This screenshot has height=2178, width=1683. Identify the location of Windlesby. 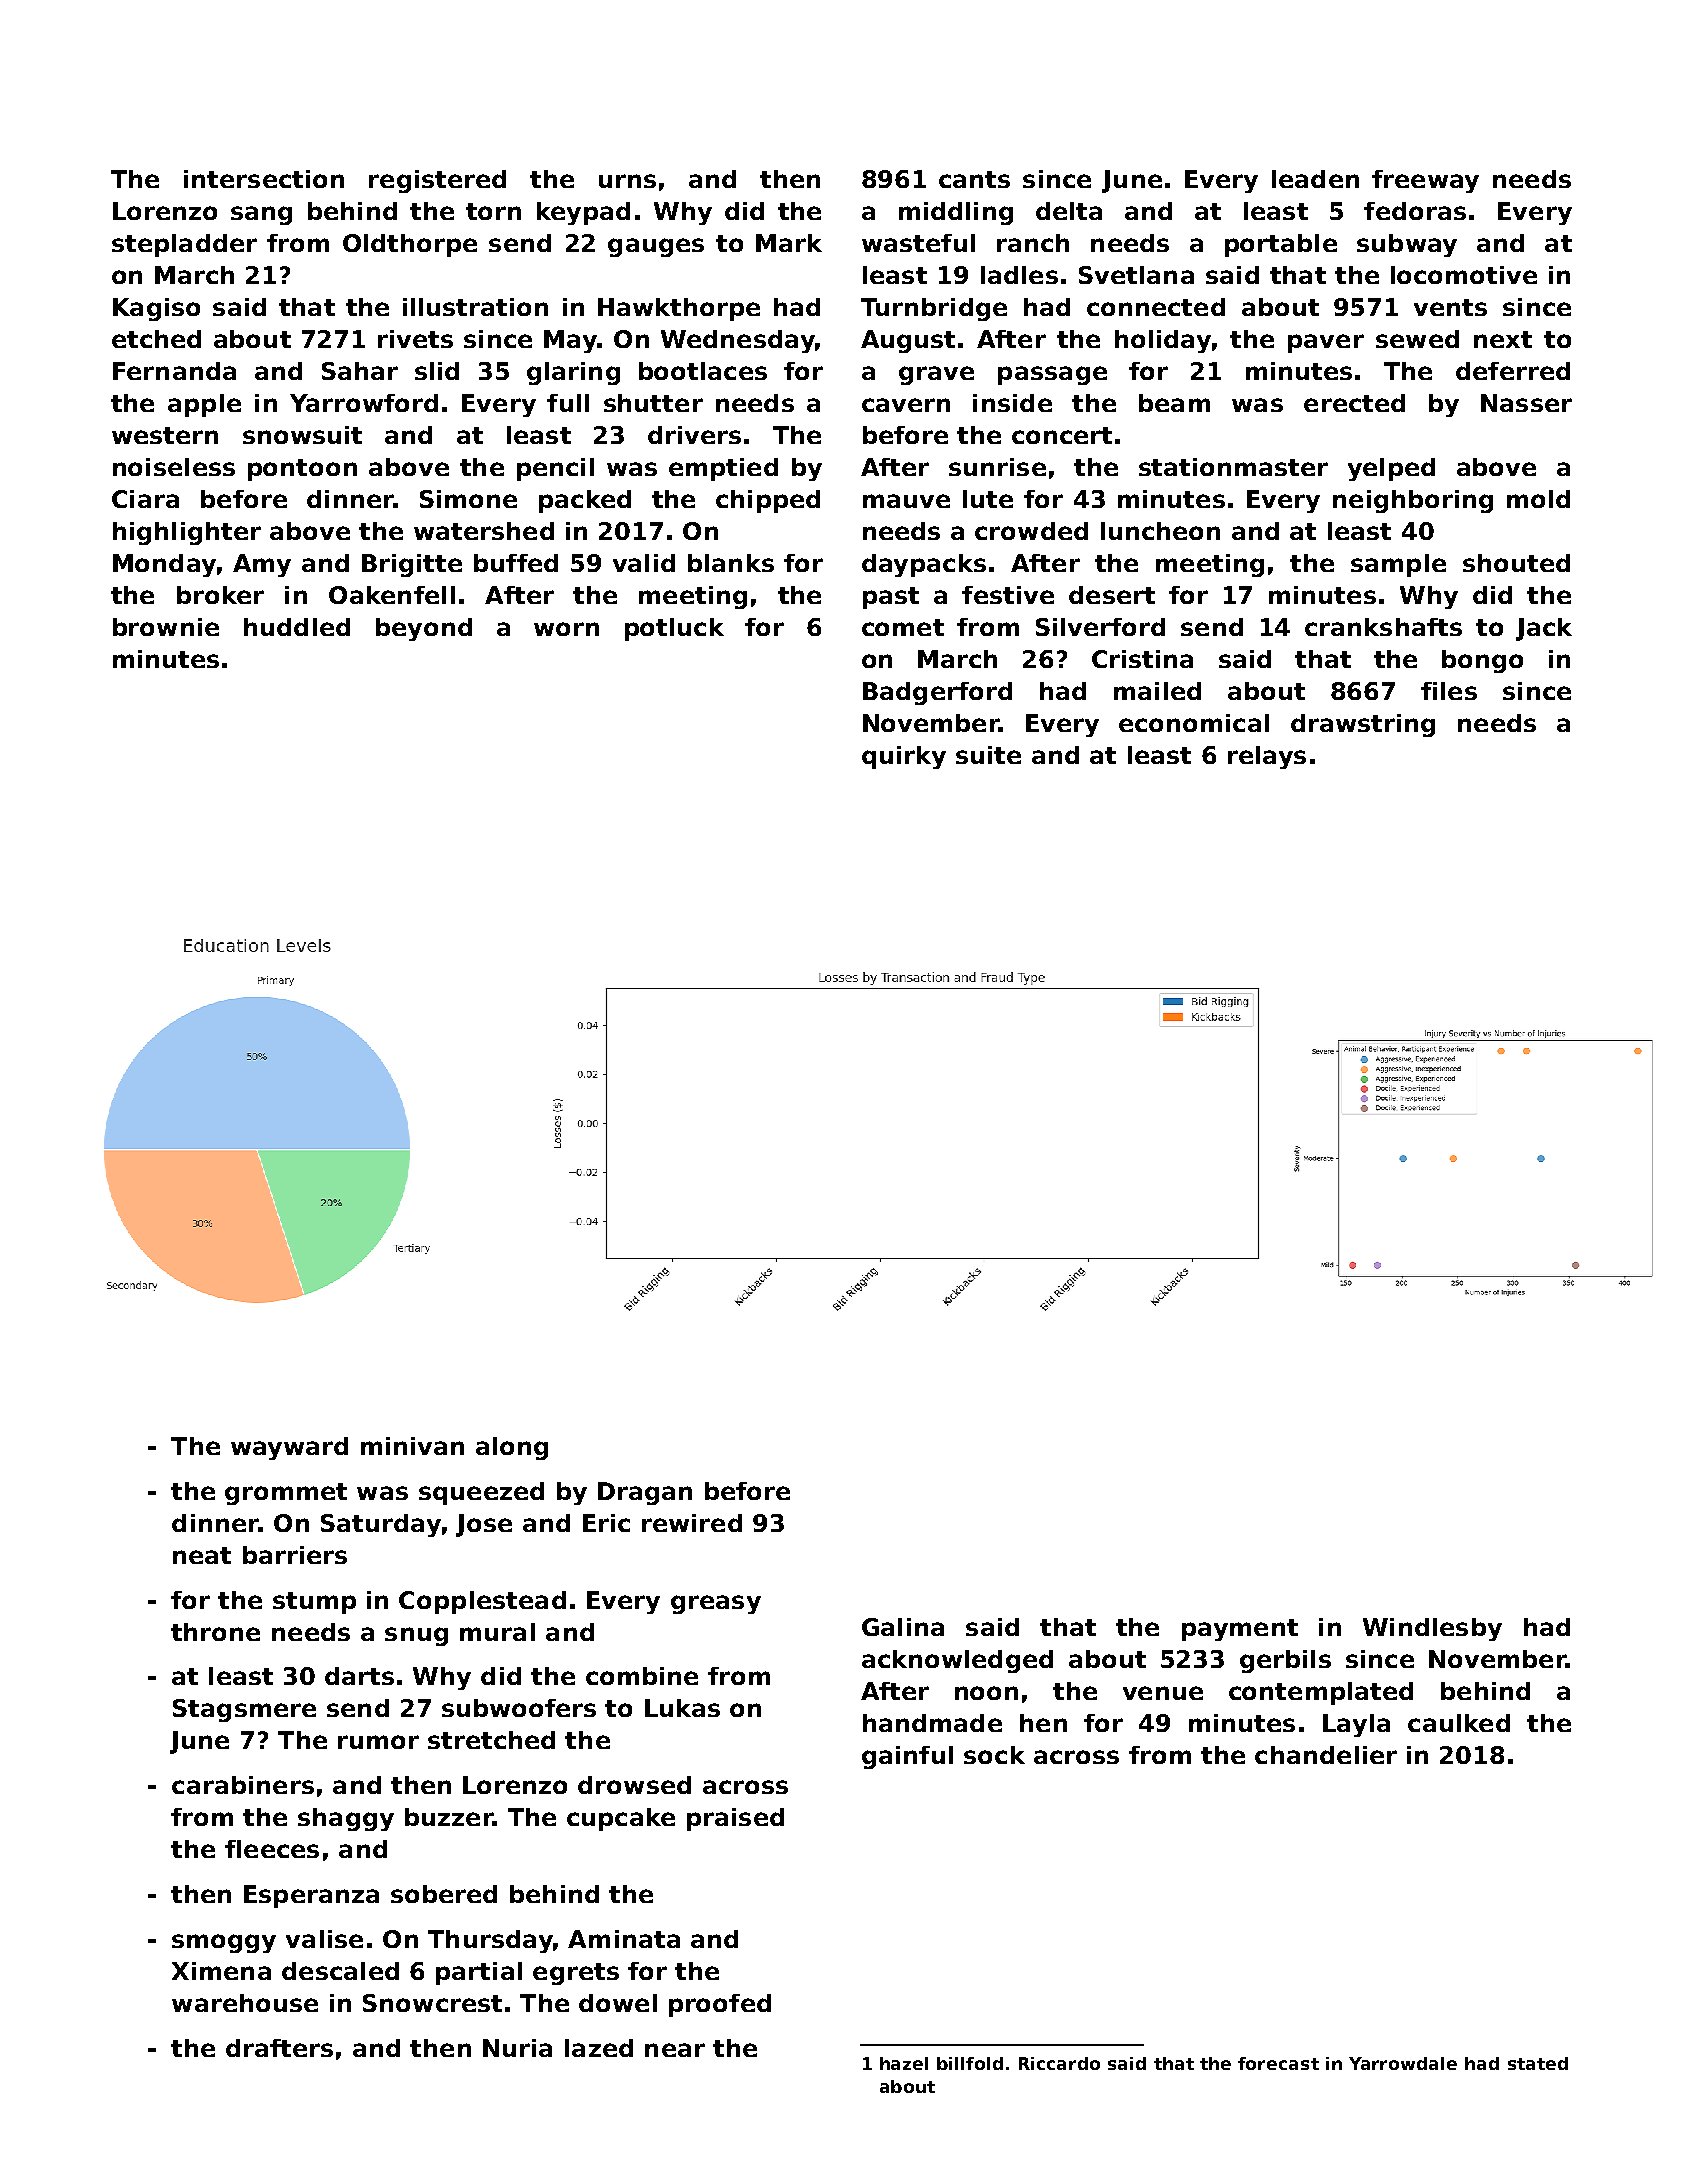
(1432, 1629).
